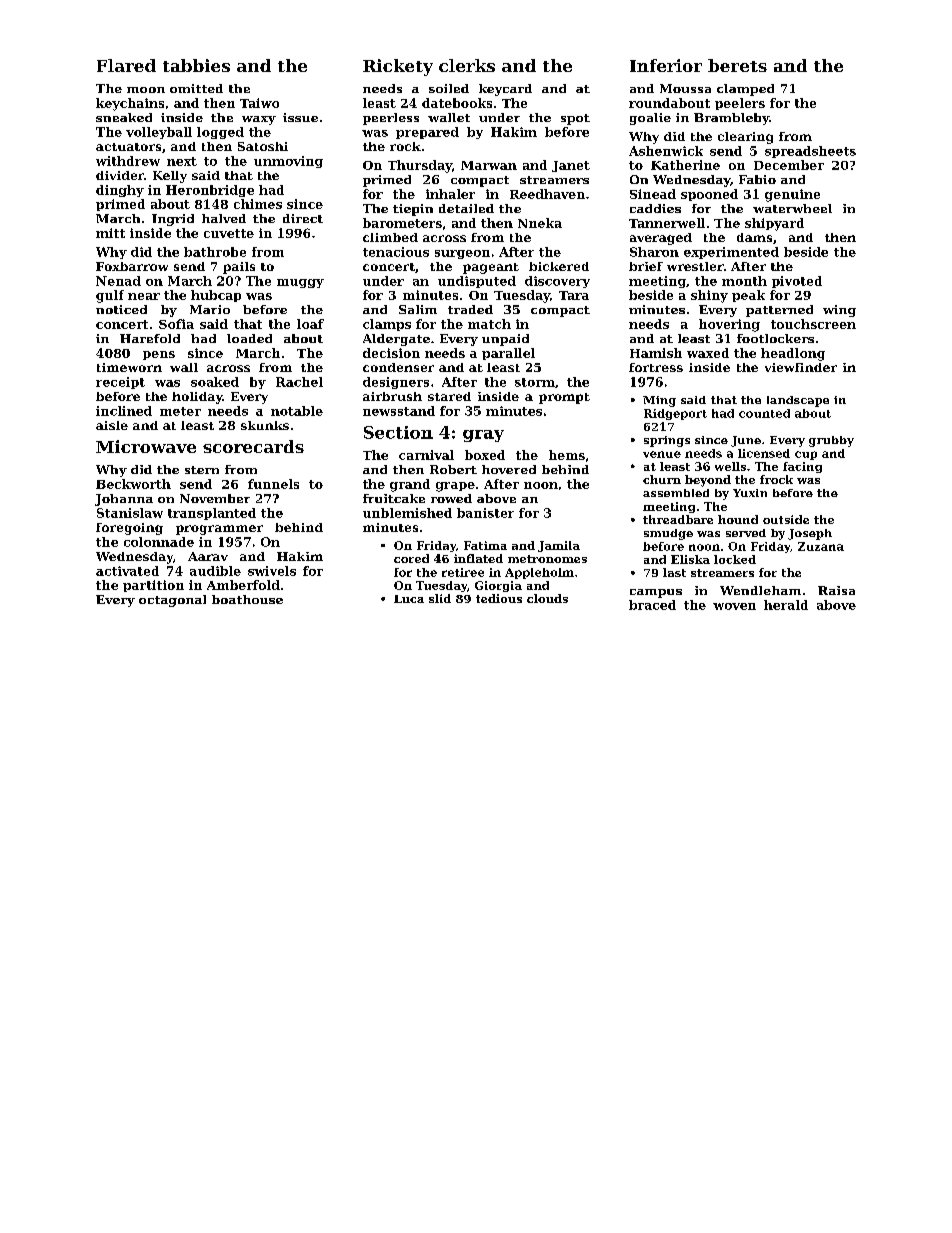 Image resolution: width=952 pixels, height=1233 pixels. What do you see at coordinates (810, 152) in the page?
I see `spreadsheets` at bounding box center [810, 152].
